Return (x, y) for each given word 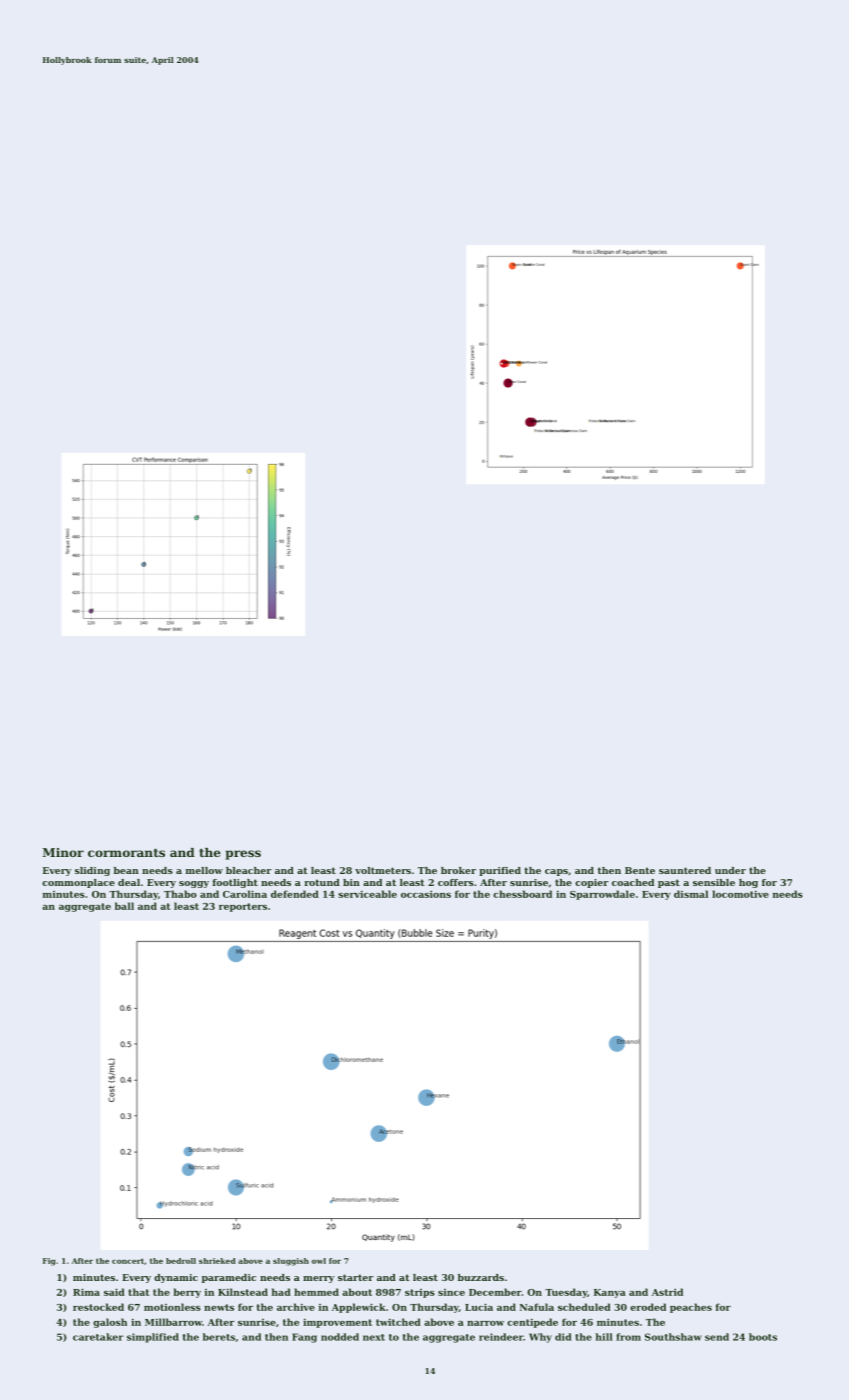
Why (540, 1338)
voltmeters (383, 870)
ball (124, 906)
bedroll (181, 1261)
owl (319, 1261)
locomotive (740, 894)
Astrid (667, 1292)
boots (763, 1337)
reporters (243, 907)
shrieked (217, 1261)
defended (295, 894)
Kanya (610, 1293)
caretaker (98, 1337)
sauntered (685, 870)
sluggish (291, 1262)
